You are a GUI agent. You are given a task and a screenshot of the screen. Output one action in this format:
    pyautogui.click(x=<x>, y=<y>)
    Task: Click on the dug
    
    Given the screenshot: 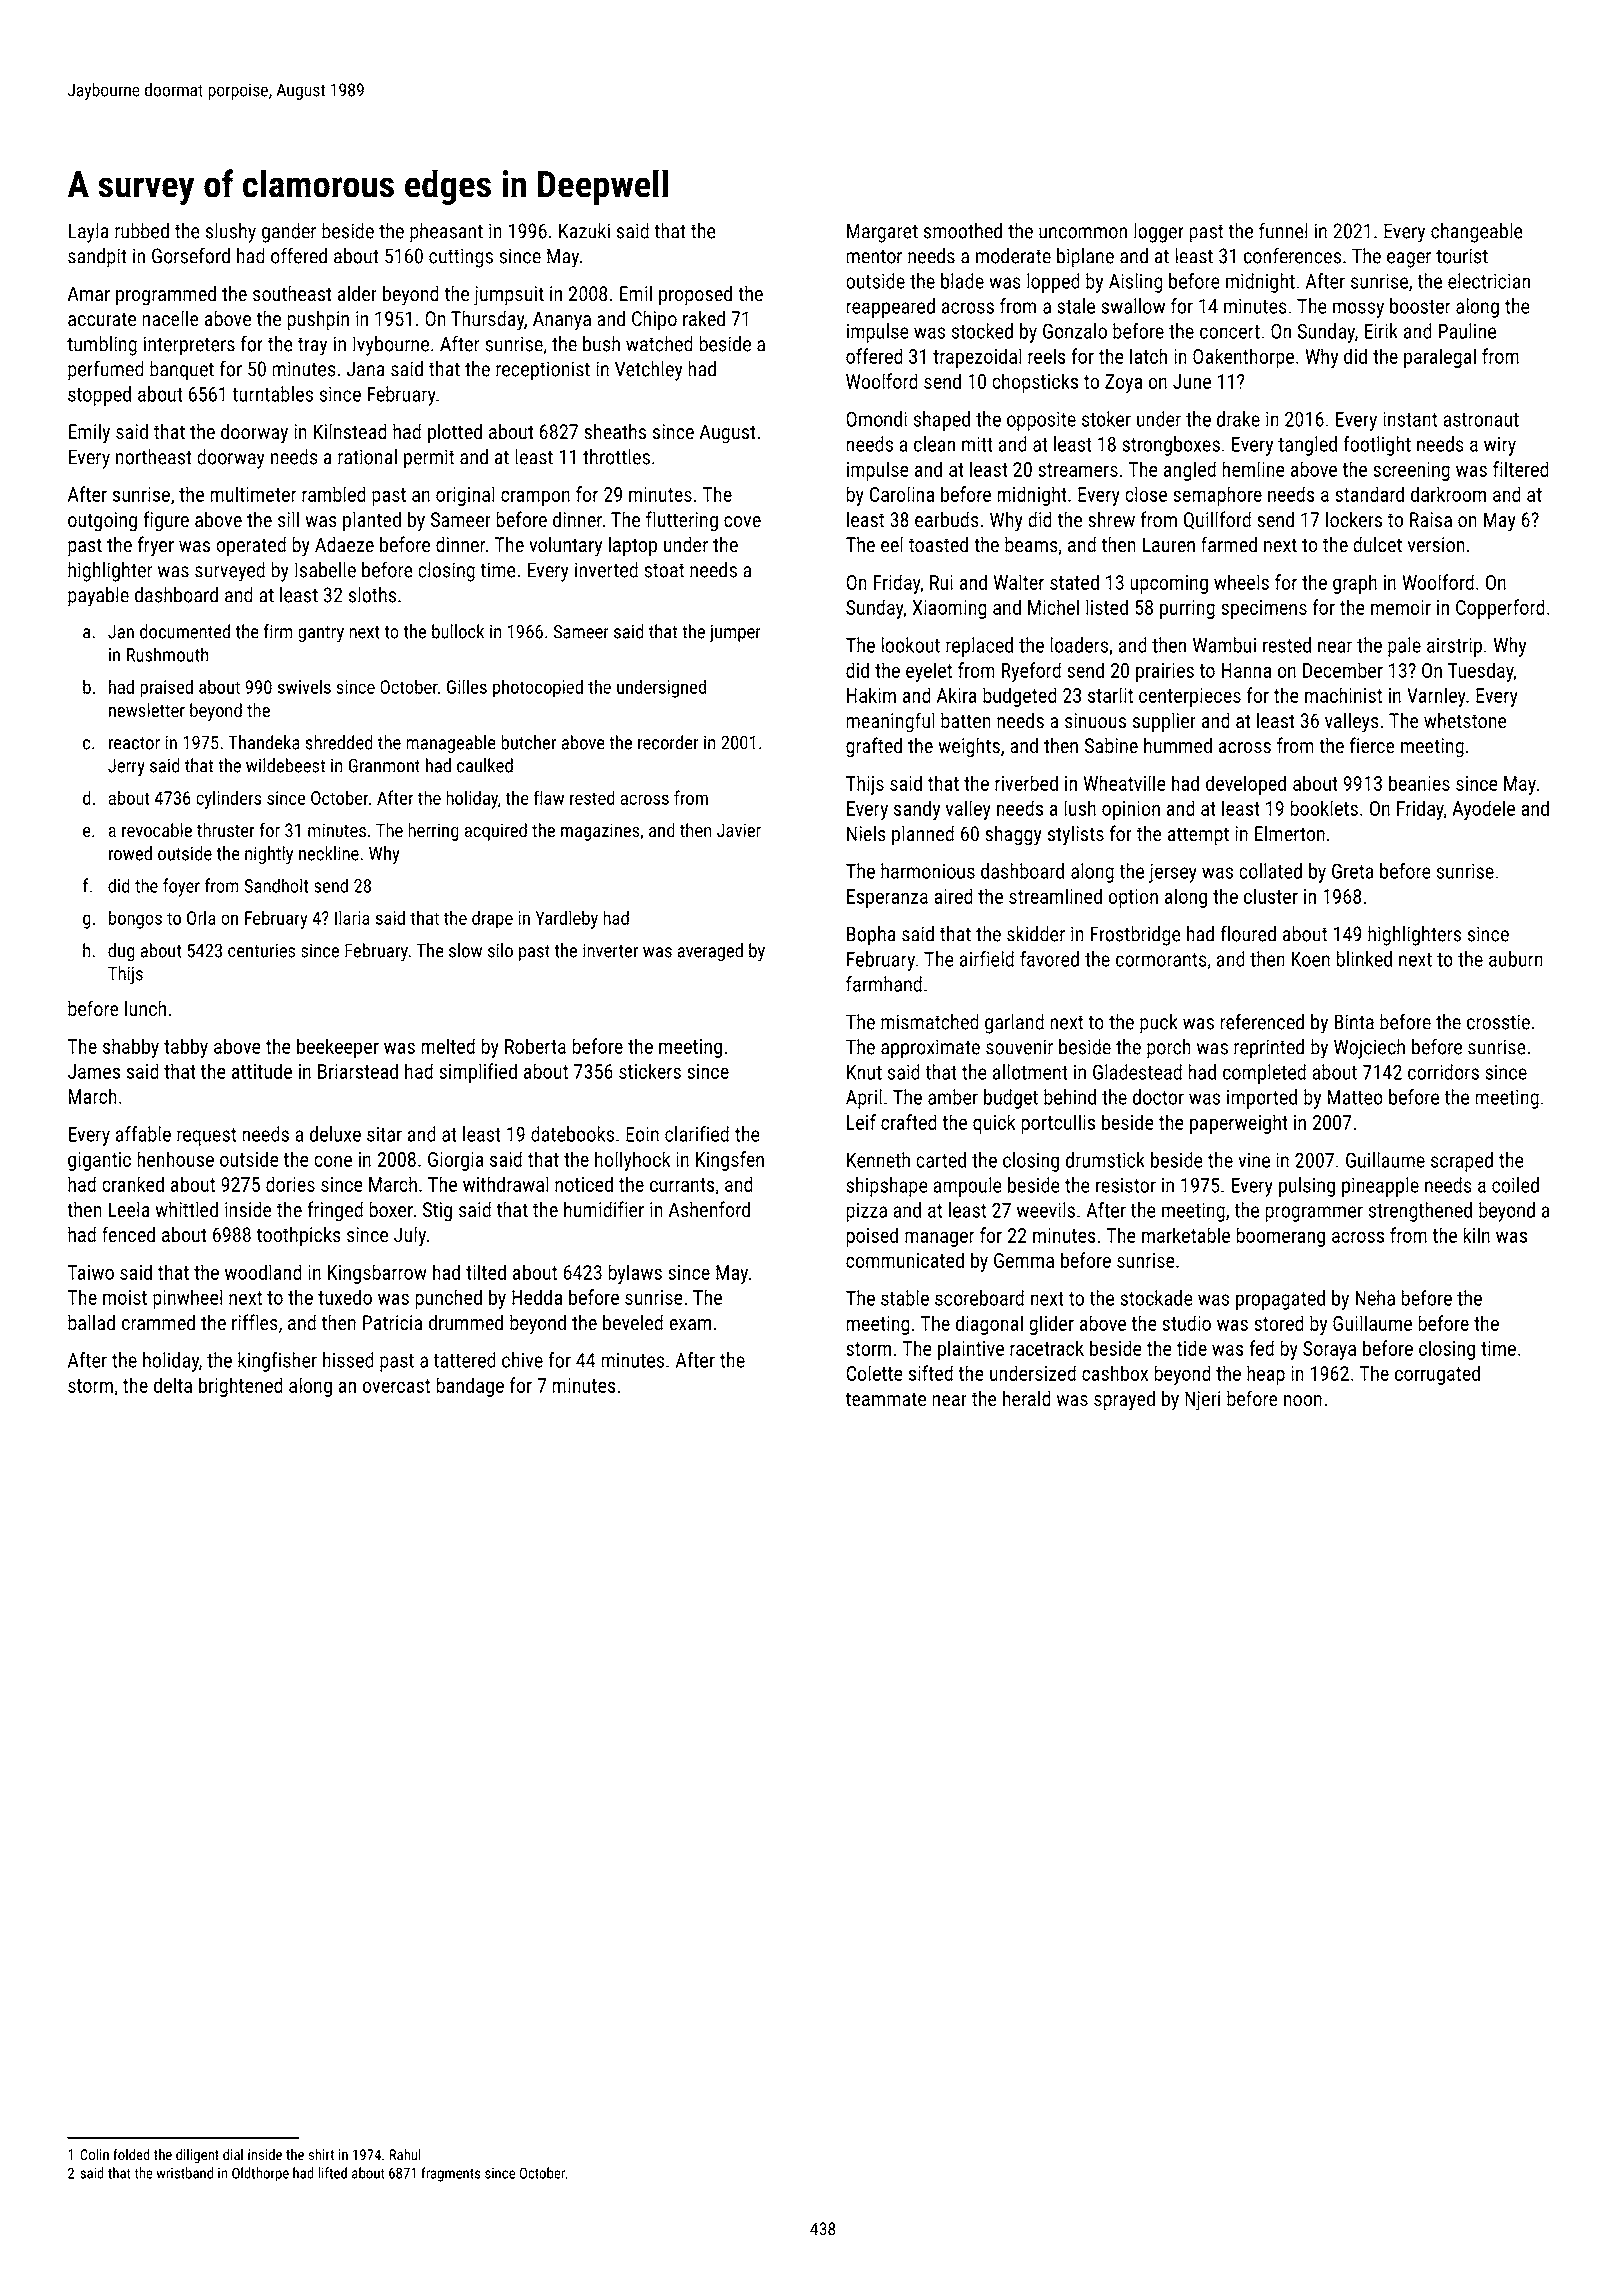 What is the action you would take?
    pyautogui.click(x=121, y=952)
